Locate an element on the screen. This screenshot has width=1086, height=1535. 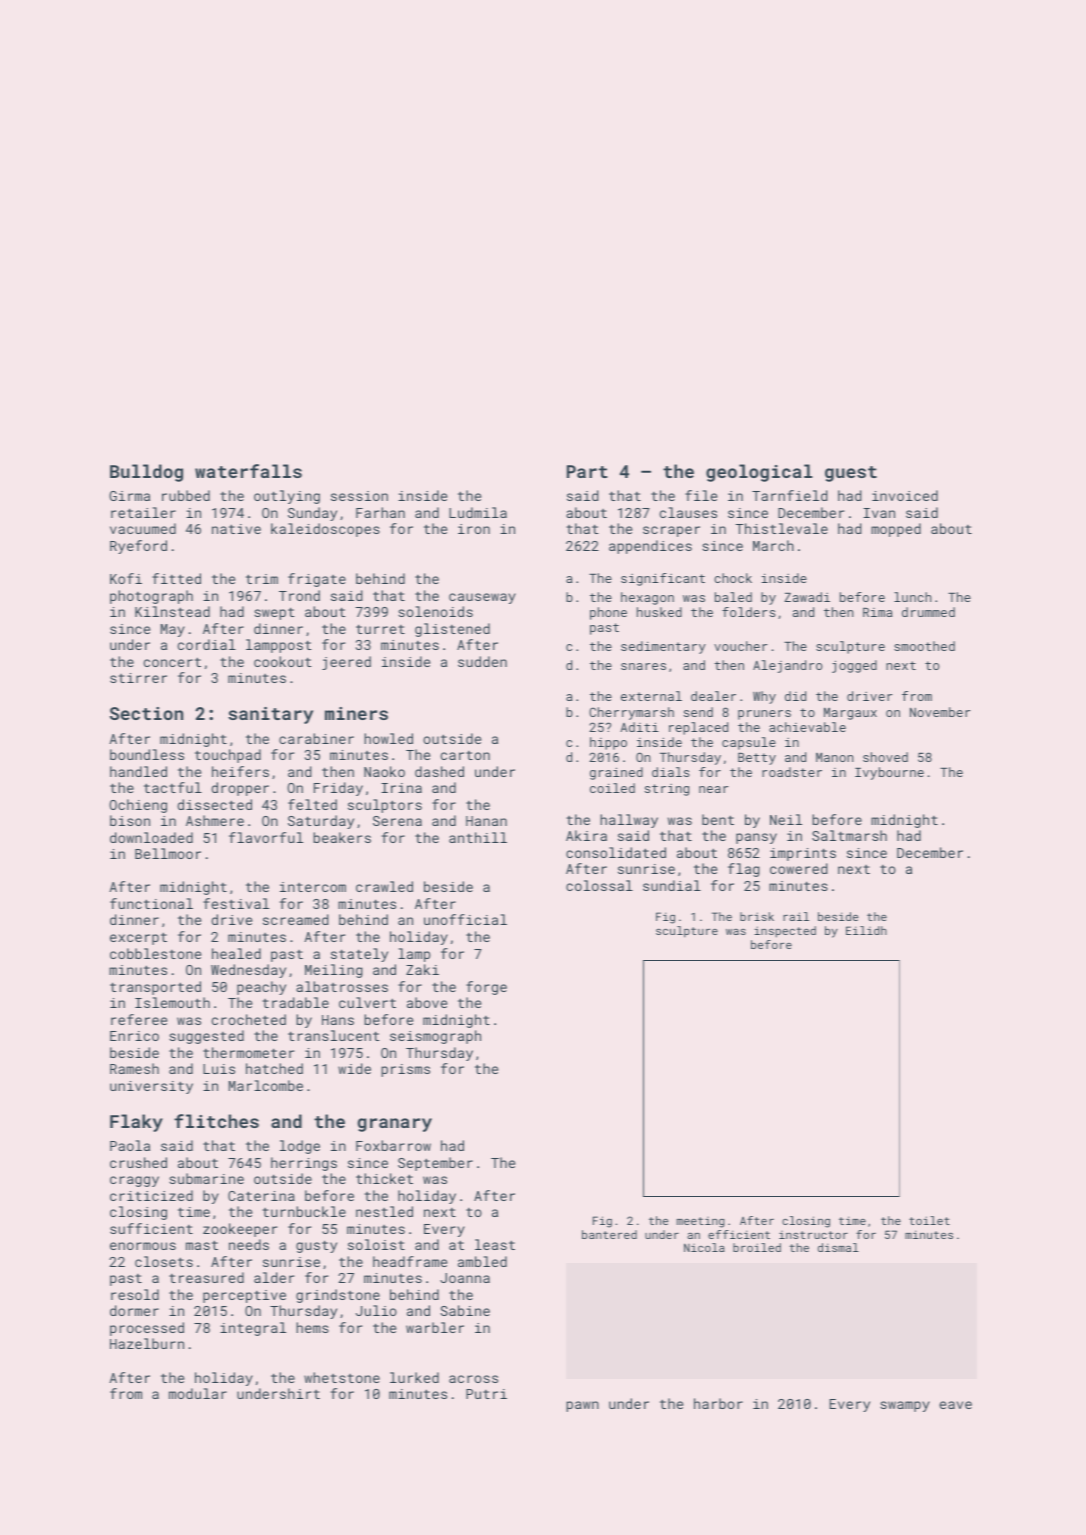
eave is located at coordinates (955, 1405).
